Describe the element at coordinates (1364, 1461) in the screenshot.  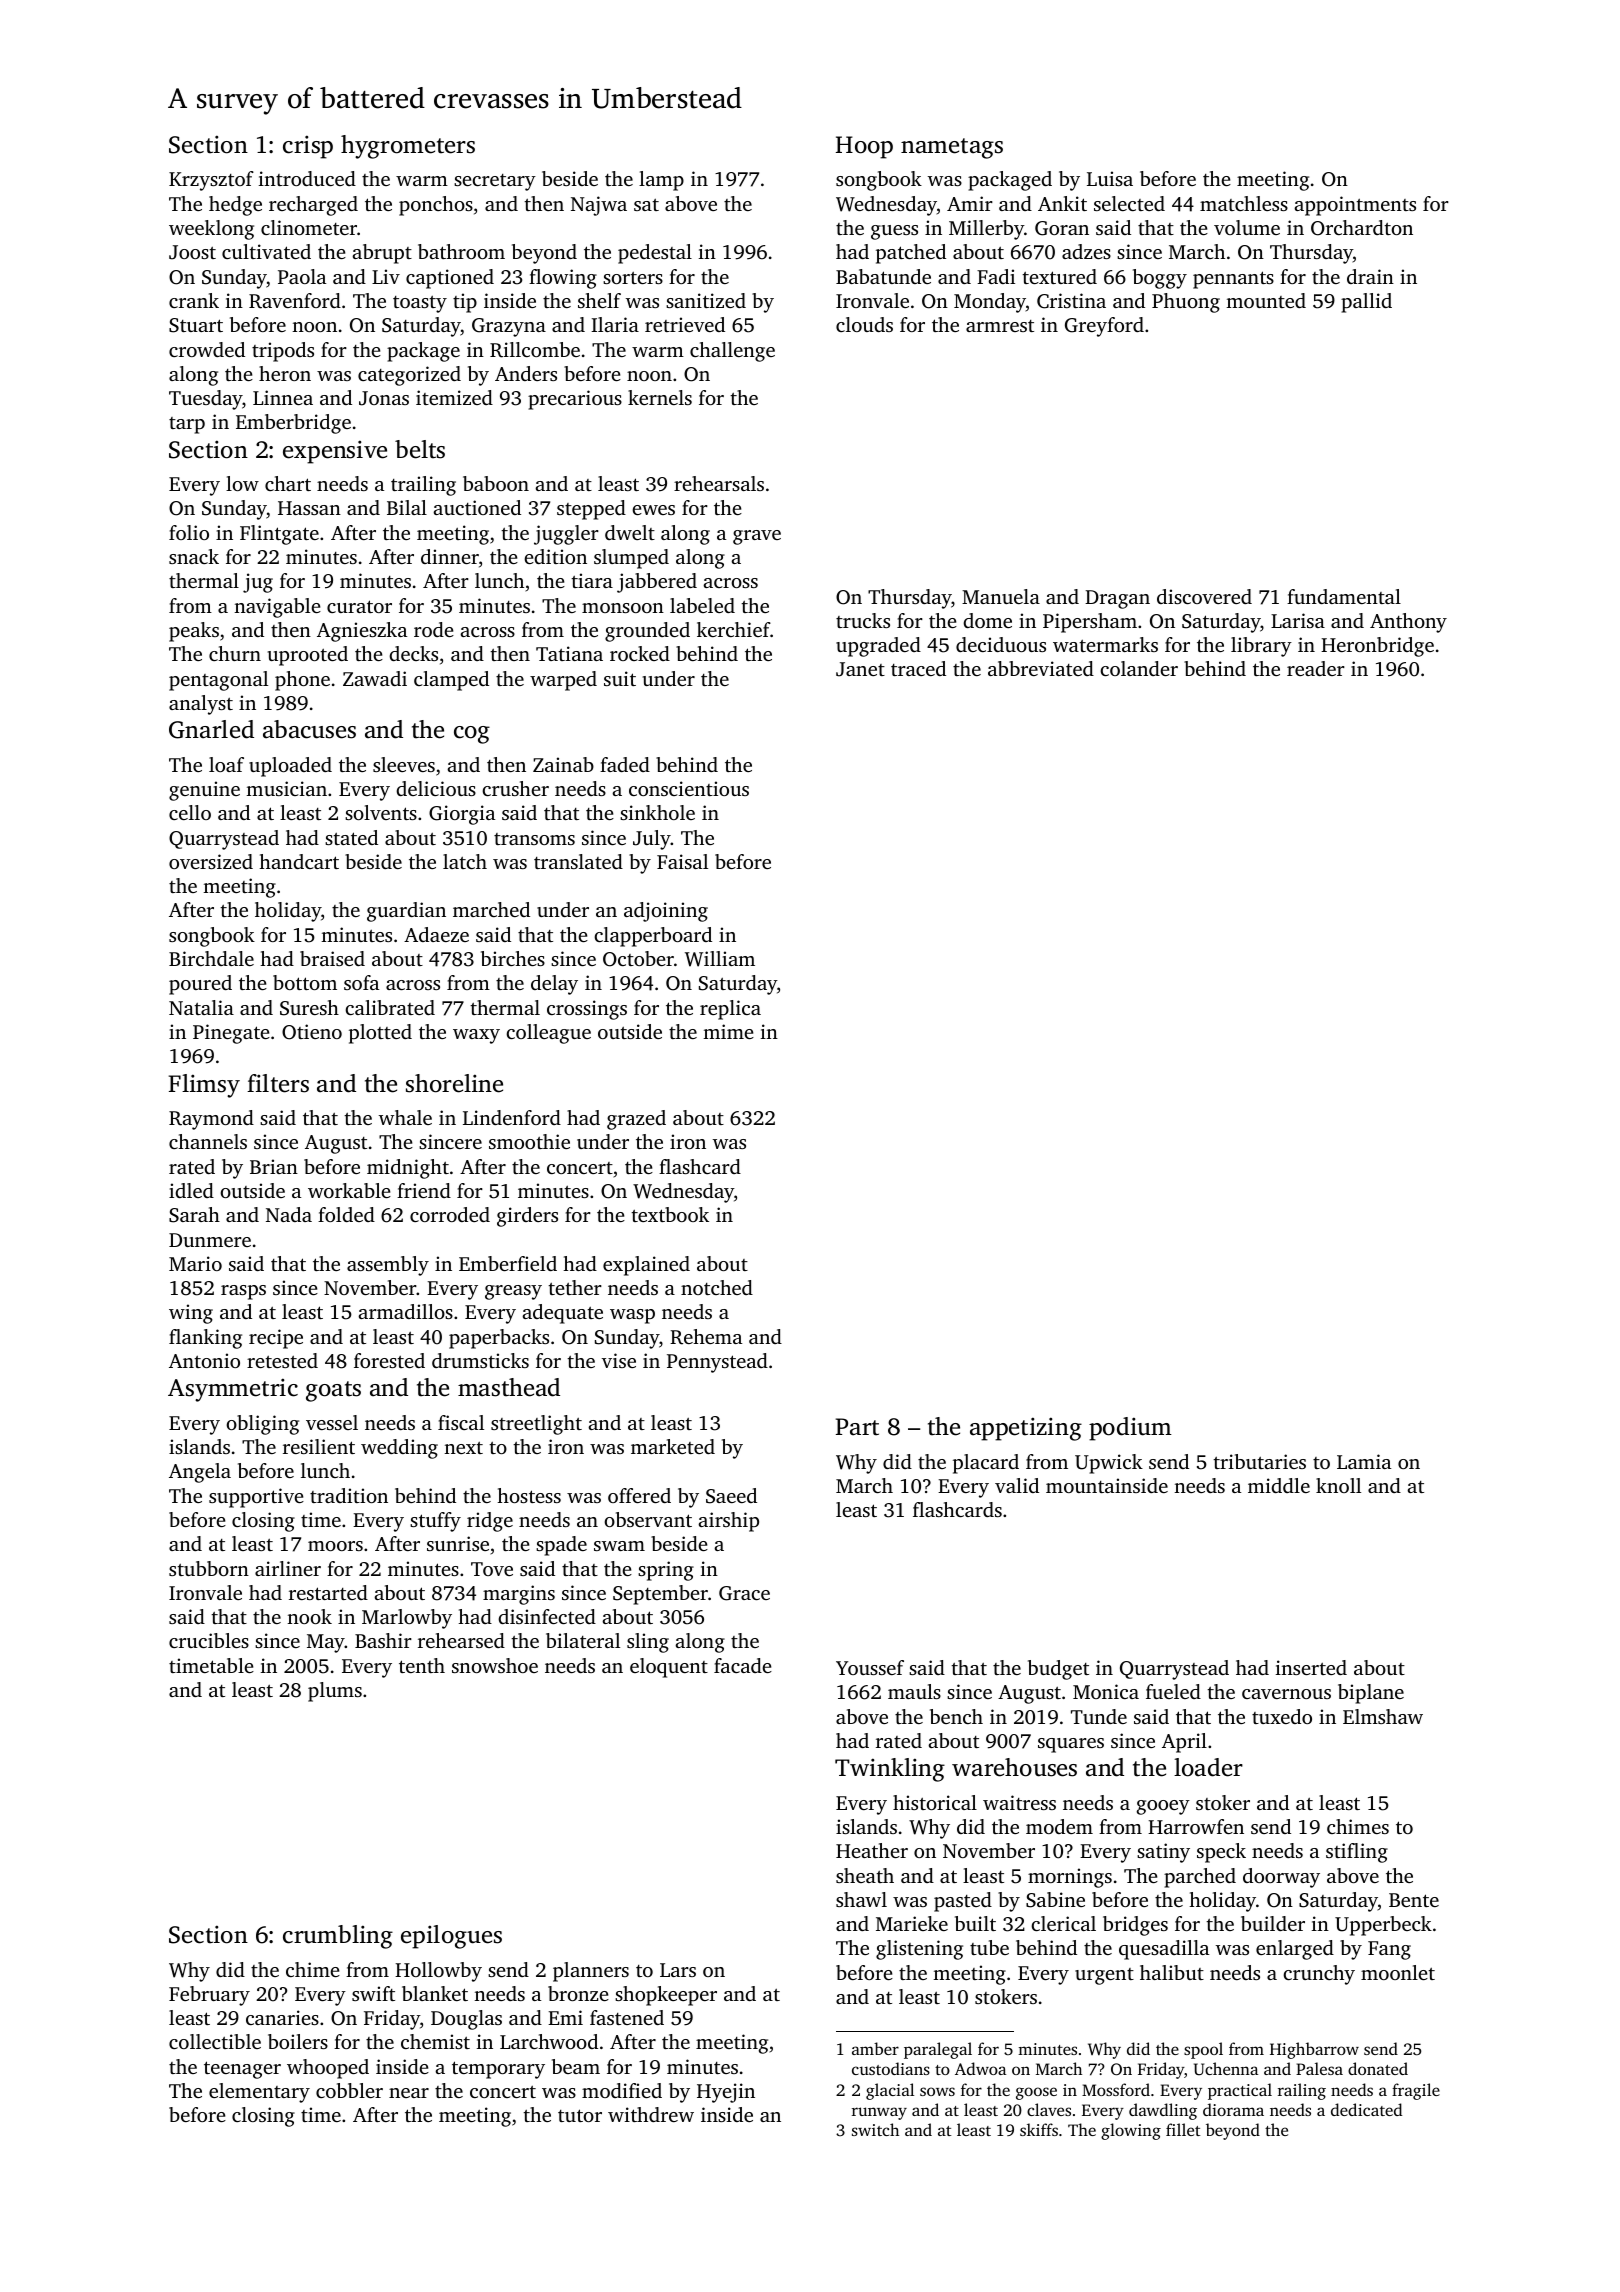
I see `Lamia` at that location.
